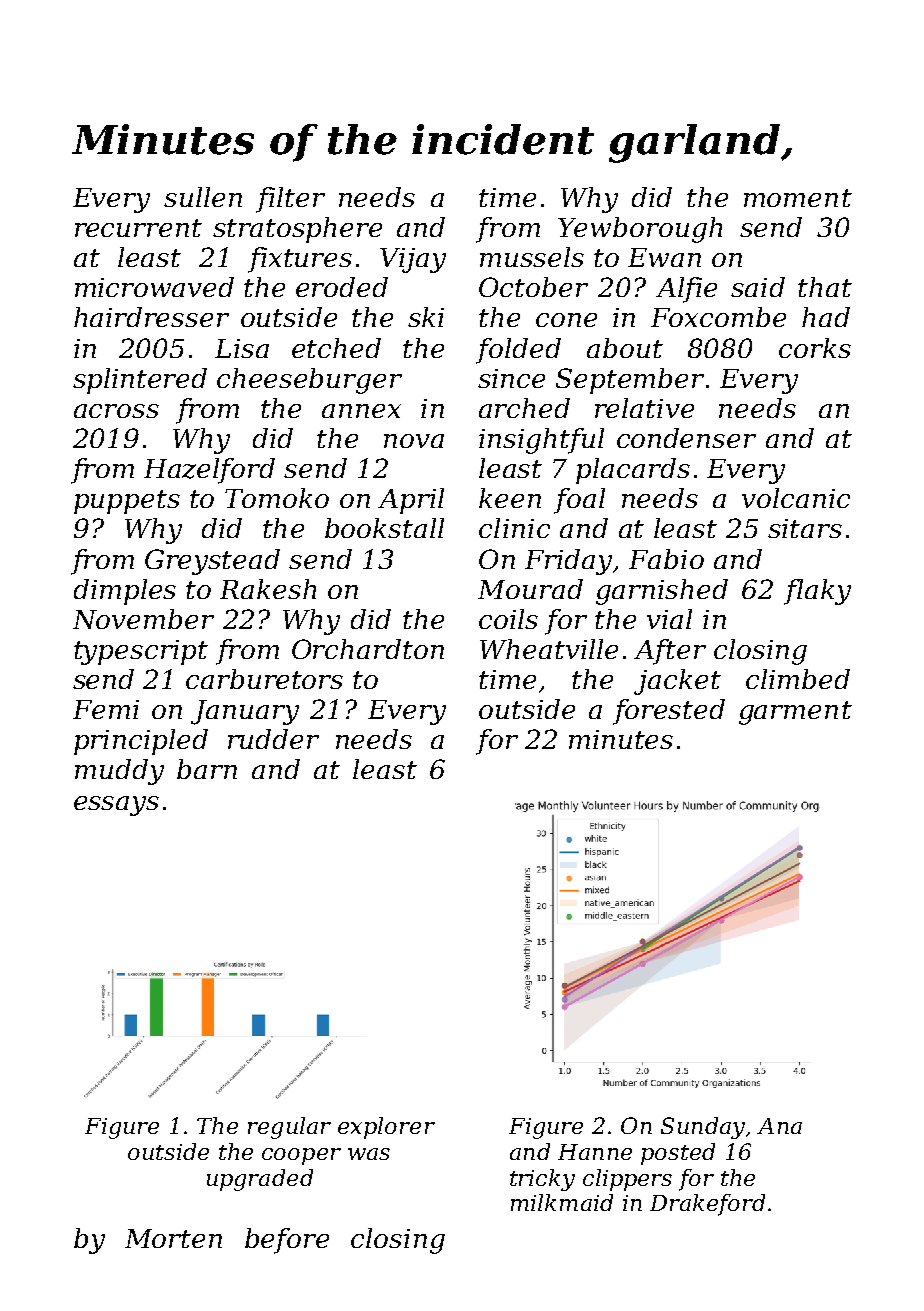 This document has width=924, height=1311. What do you see at coordinates (532, 257) in the document?
I see `mussels` at bounding box center [532, 257].
